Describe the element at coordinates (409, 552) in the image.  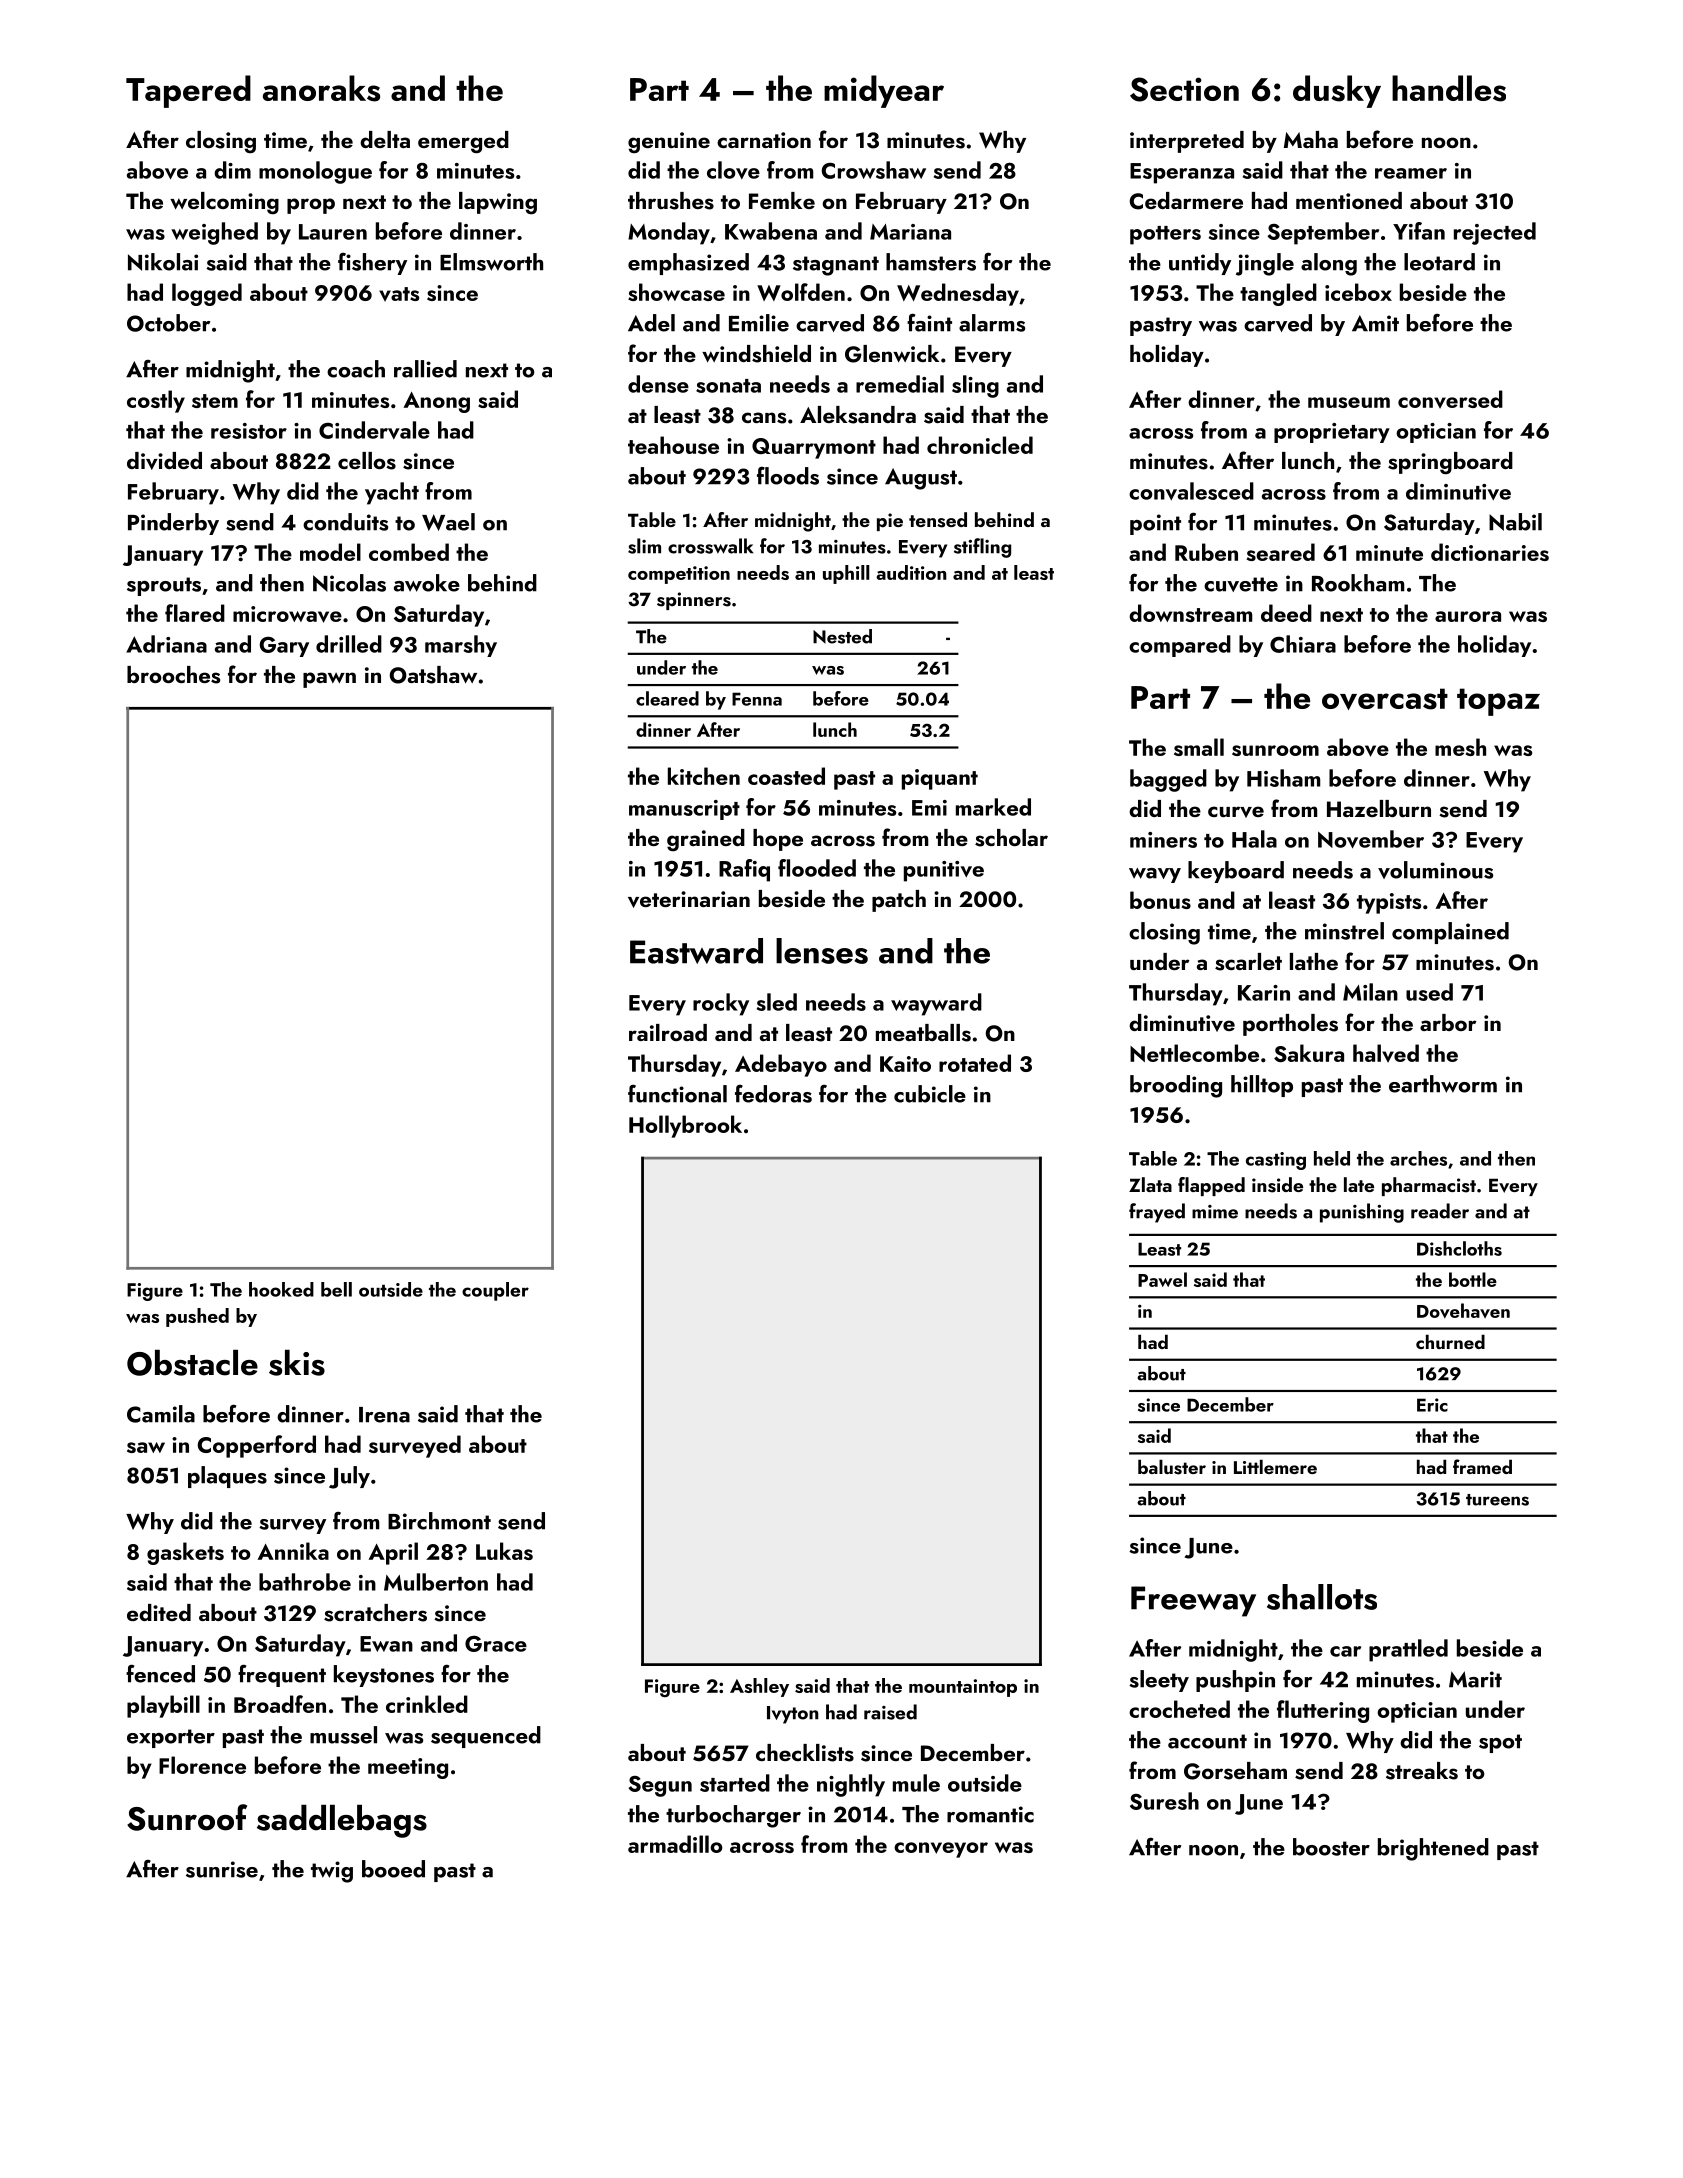
I see `combed` at that location.
